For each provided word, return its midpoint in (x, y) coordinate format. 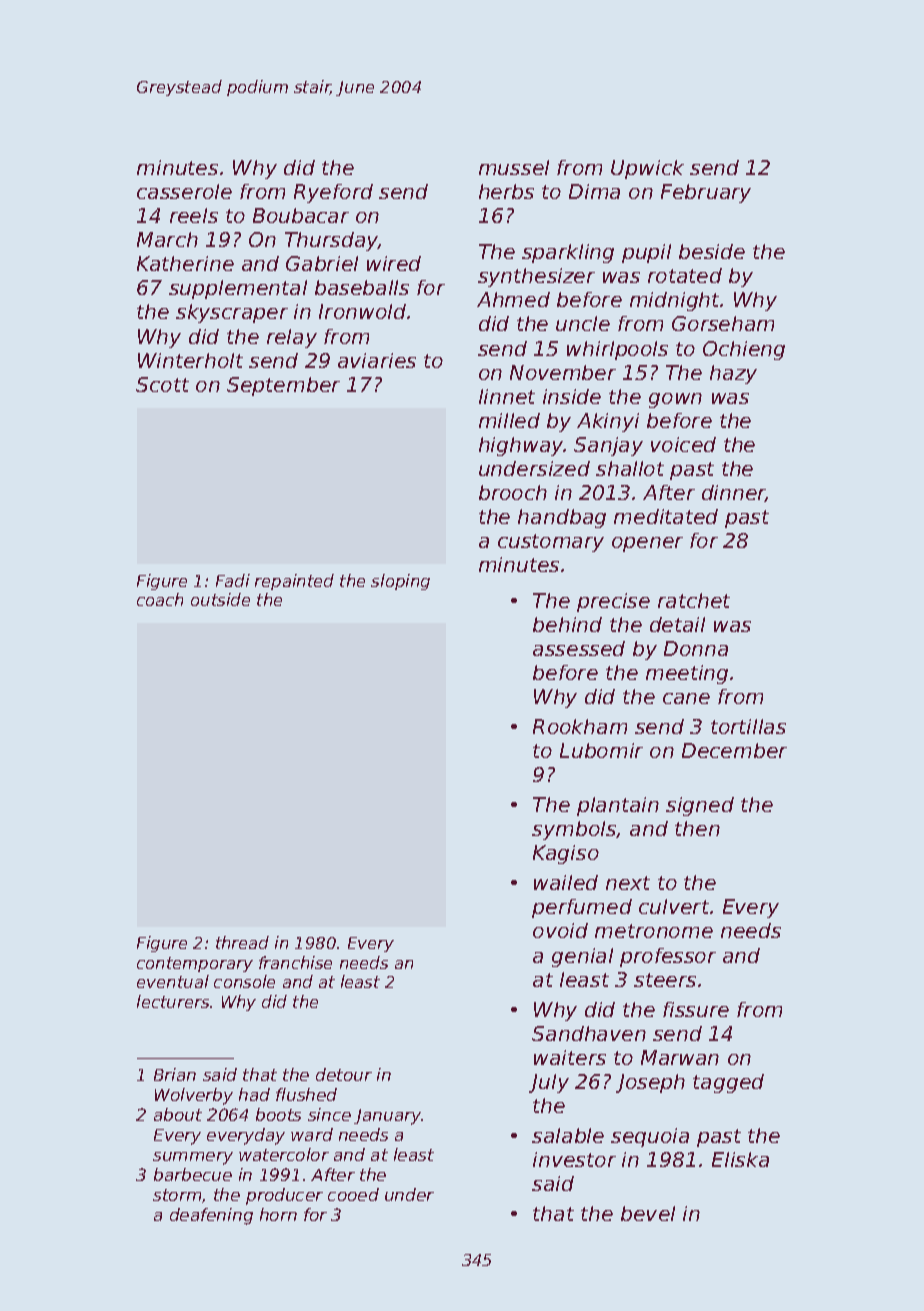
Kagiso (566, 854)
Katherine (185, 263)
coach (160, 599)
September (283, 386)
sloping (400, 582)
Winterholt (190, 360)
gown (675, 400)
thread (242, 942)
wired (394, 263)
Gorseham (723, 323)
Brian (175, 1074)
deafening (211, 1216)
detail (677, 624)
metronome (654, 931)
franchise (295, 962)
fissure (696, 1009)
